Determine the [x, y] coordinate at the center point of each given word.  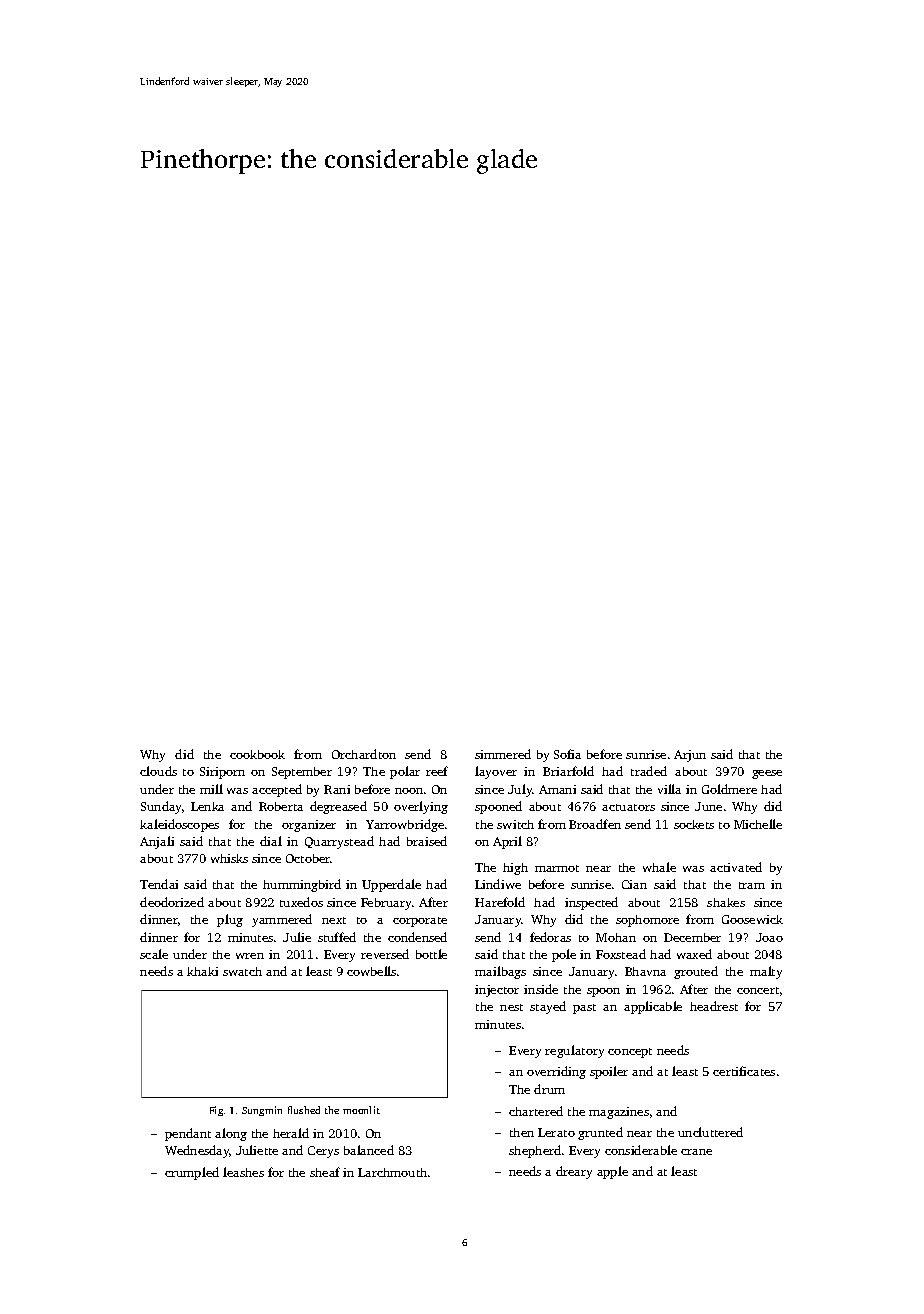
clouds [158, 771]
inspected [591, 903]
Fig [216, 1111]
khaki [202, 971]
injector [497, 991]
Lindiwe [498, 884]
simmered [503, 754]
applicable [653, 1007]
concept [630, 1053]
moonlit [361, 1110]
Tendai [159, 884]
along [231, 1134]
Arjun [690, 756]
